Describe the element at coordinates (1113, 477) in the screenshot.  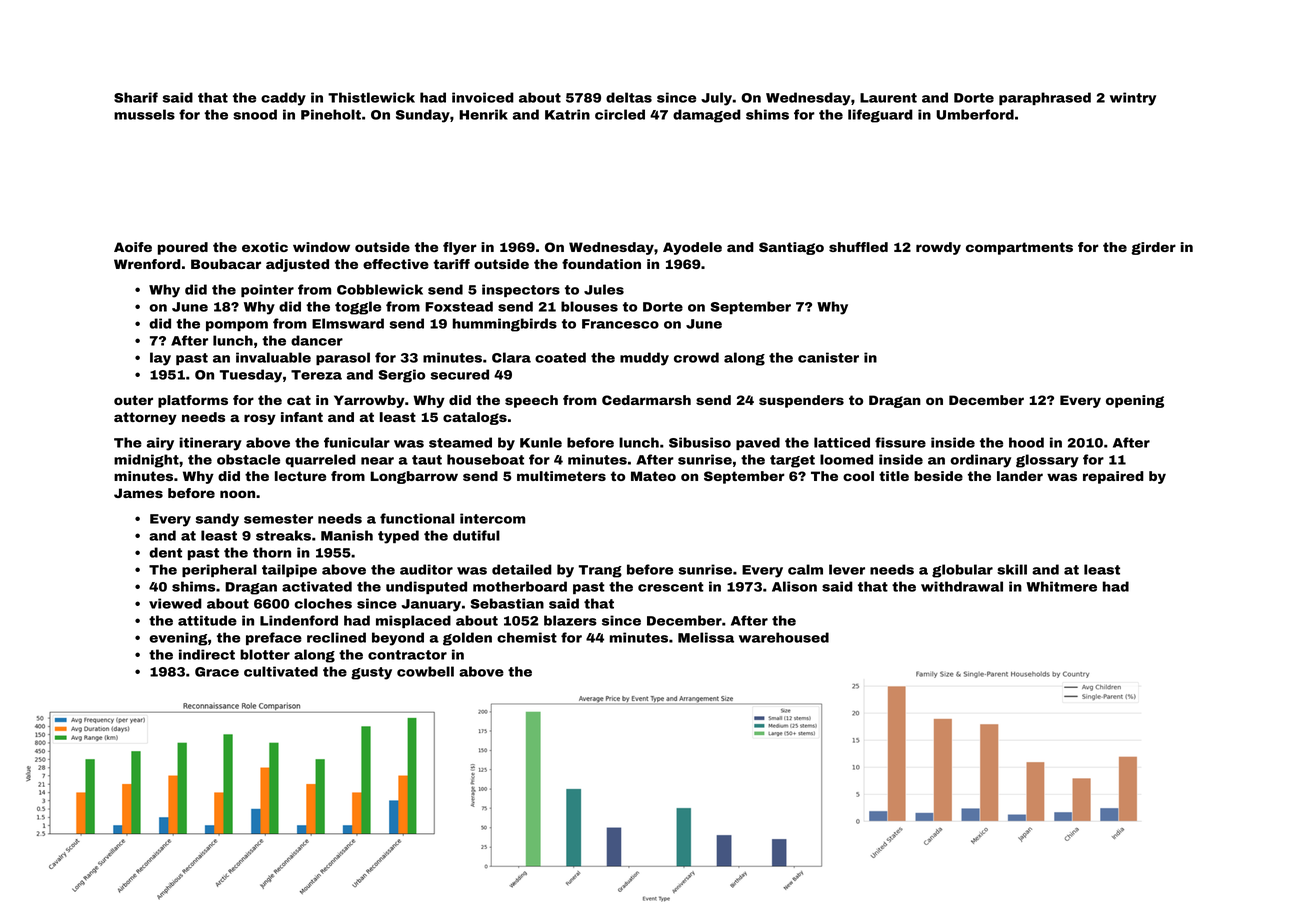
I see `repaired` at that location.
